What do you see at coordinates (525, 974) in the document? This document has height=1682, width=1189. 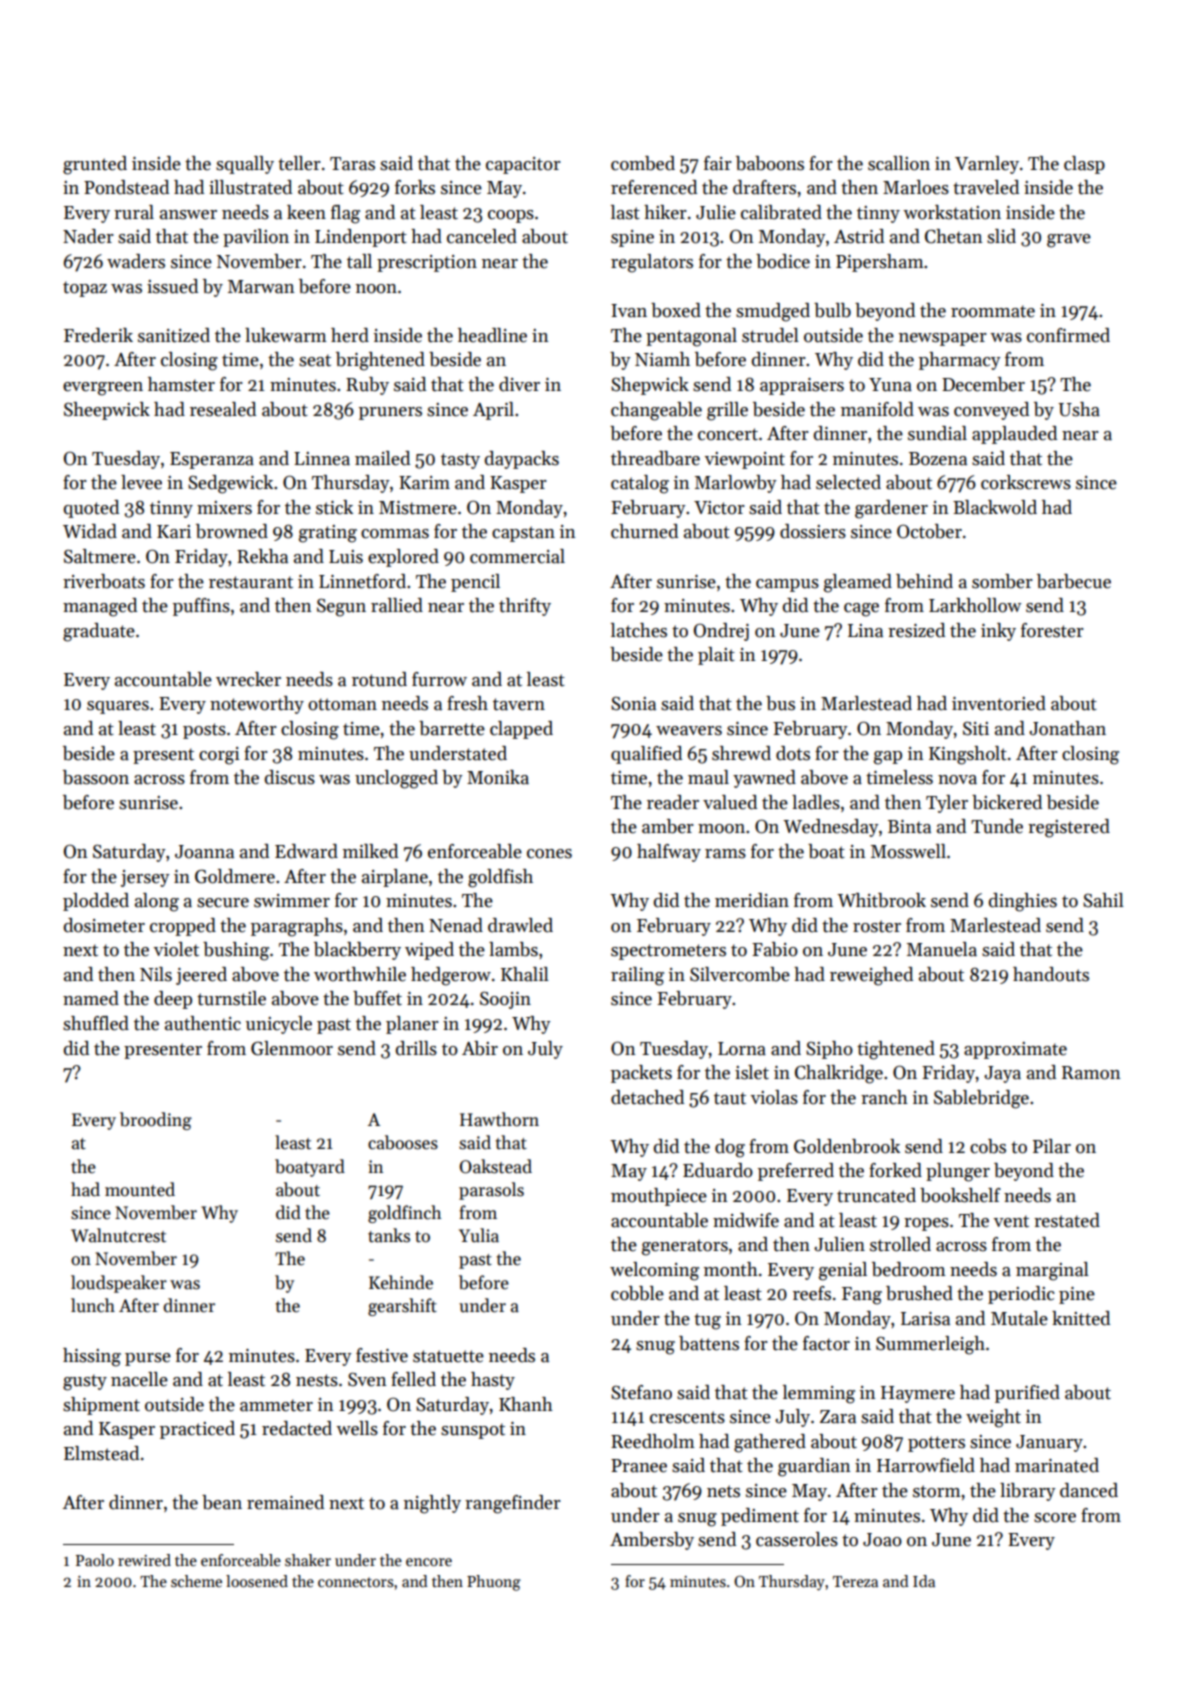 I see `Khalil` at bounding box center [525, 974].
